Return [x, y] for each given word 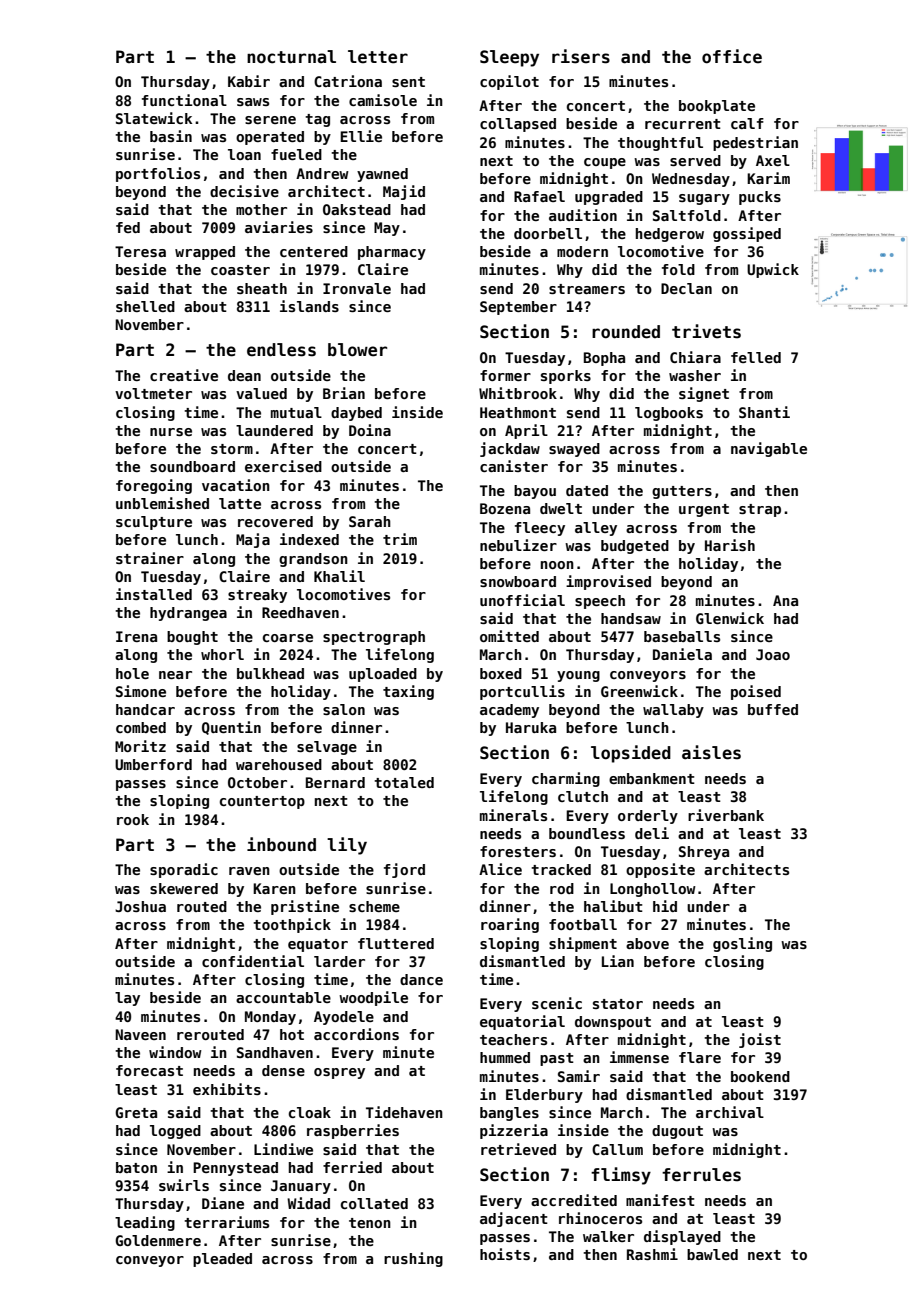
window [175, 1052]
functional [184, 100]
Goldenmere [158, 1240]
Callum [617, 1149]
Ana [785, 600]
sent [408, 82]
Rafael [539, 196]
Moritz [140, 746]
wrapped [205, 253]
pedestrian [755, 143]
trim [400, 539]
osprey [339, 1073]
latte [240, 503]
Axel [773, 160]
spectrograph [374, 638]
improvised [608, 582]
